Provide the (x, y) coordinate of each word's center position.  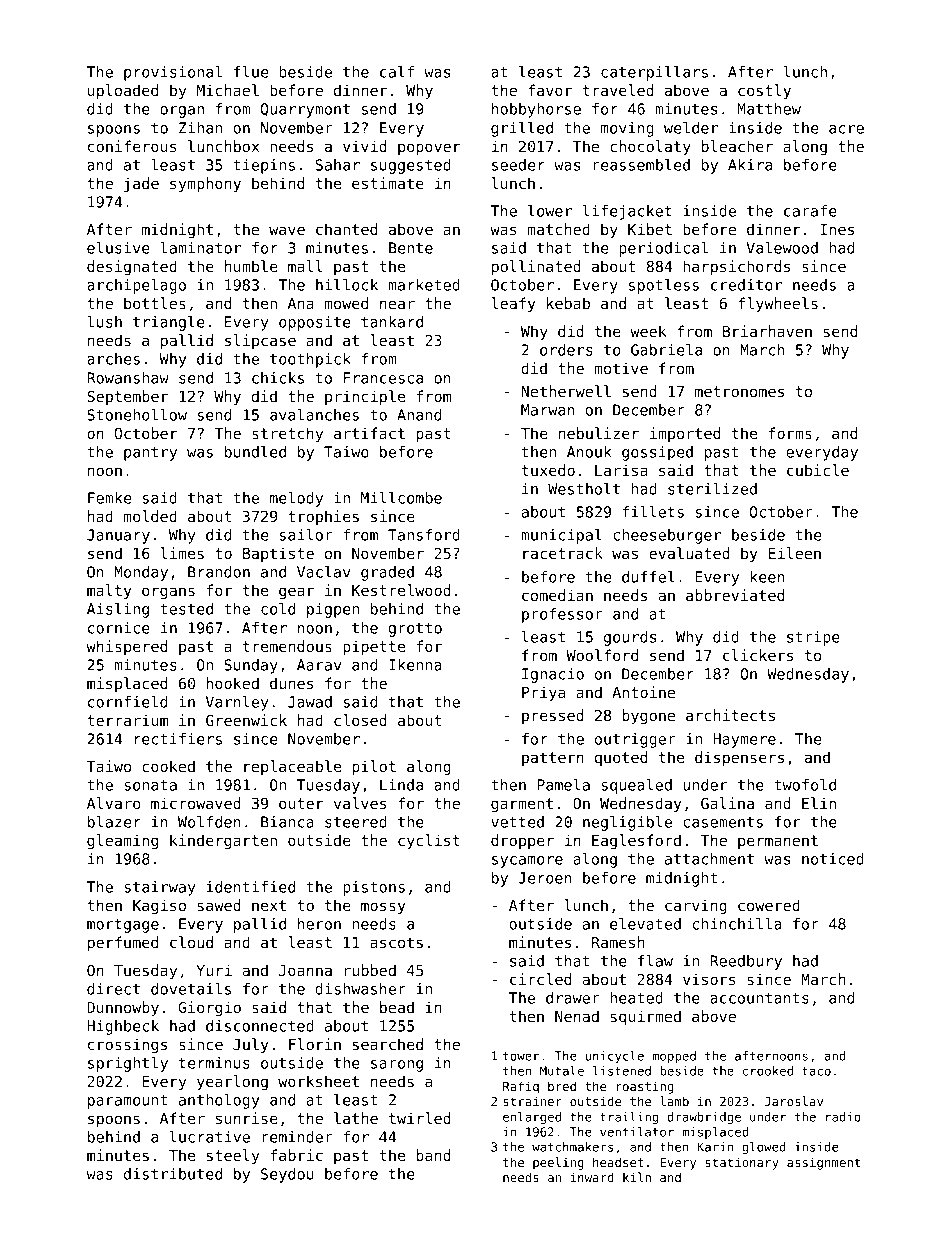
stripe (813, 638)
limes (182, 553)
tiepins (264, 166)
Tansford (424, 535)
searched (388, 1044)
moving (627, 129)
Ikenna (415, 665)
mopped (674, 1057)
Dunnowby (123, 1008)
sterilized (712, 489)
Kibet (650, 229)
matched (559, 229)
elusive (118, 248)
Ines (837, 229)
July (250, 1045)
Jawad (310, 702)
